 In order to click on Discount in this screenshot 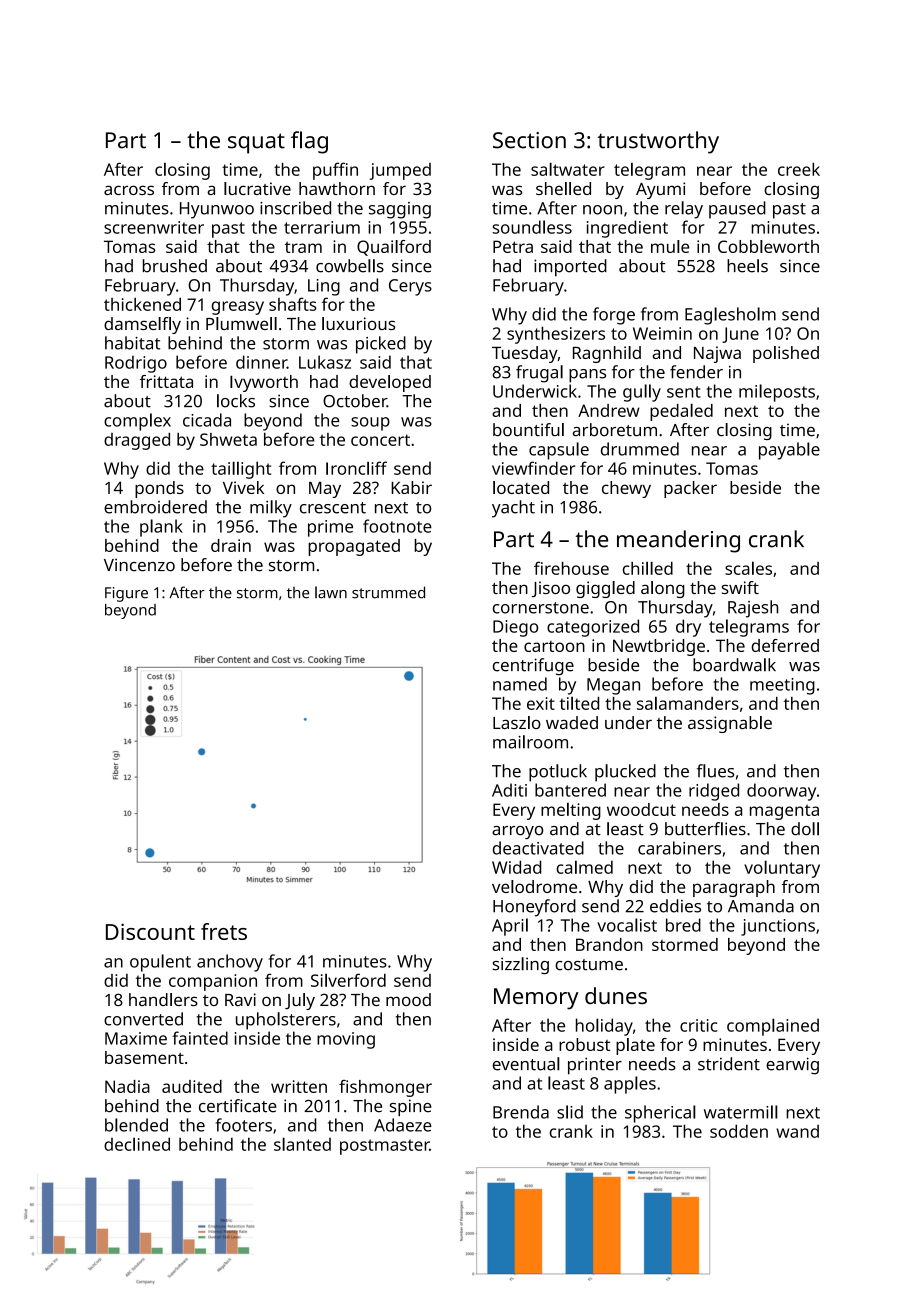, I will do `click(150, 931)`.
